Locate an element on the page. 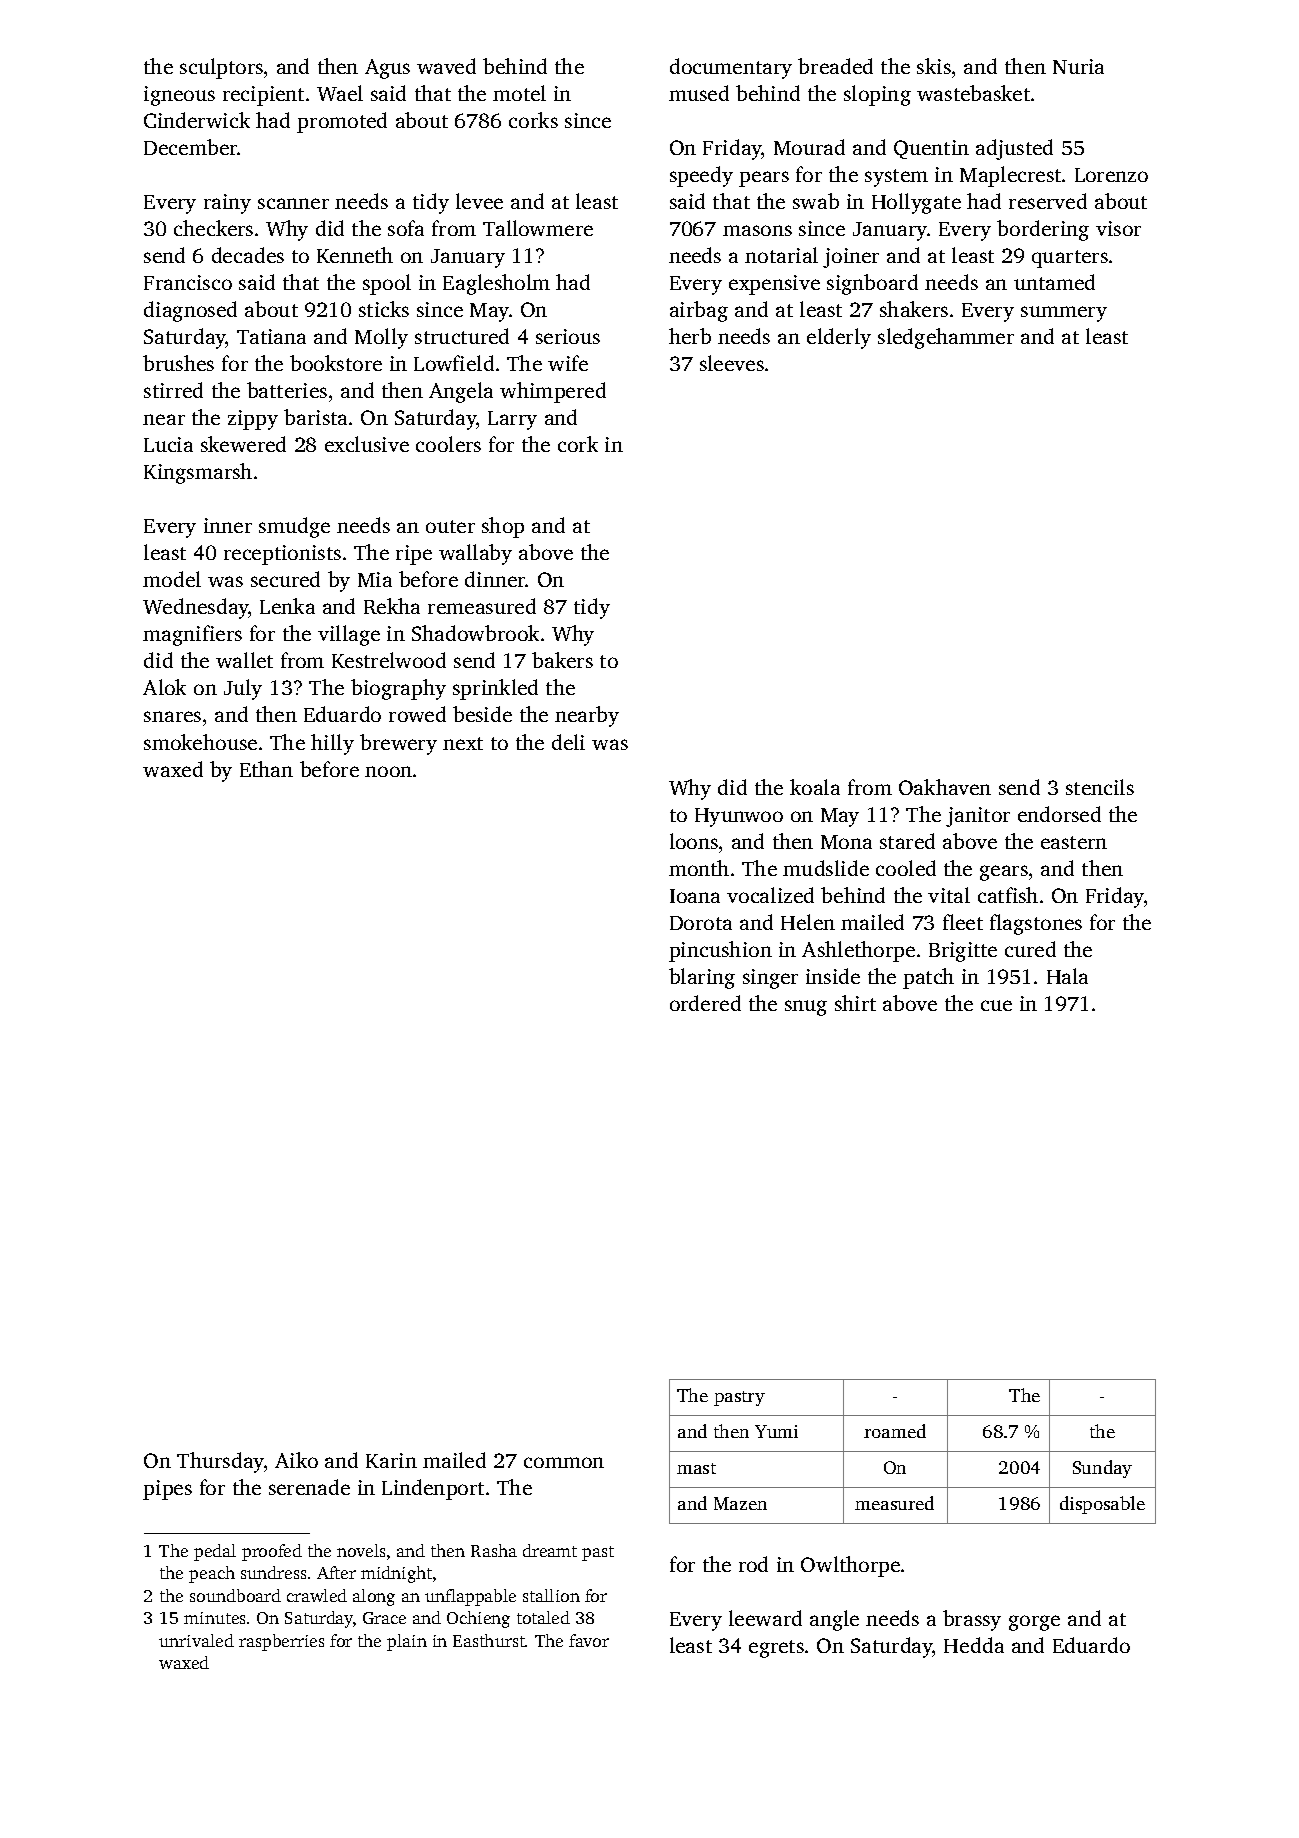 The height and width of the image is (1838, 1299). eastern is located at coordinates (1074, 842).
